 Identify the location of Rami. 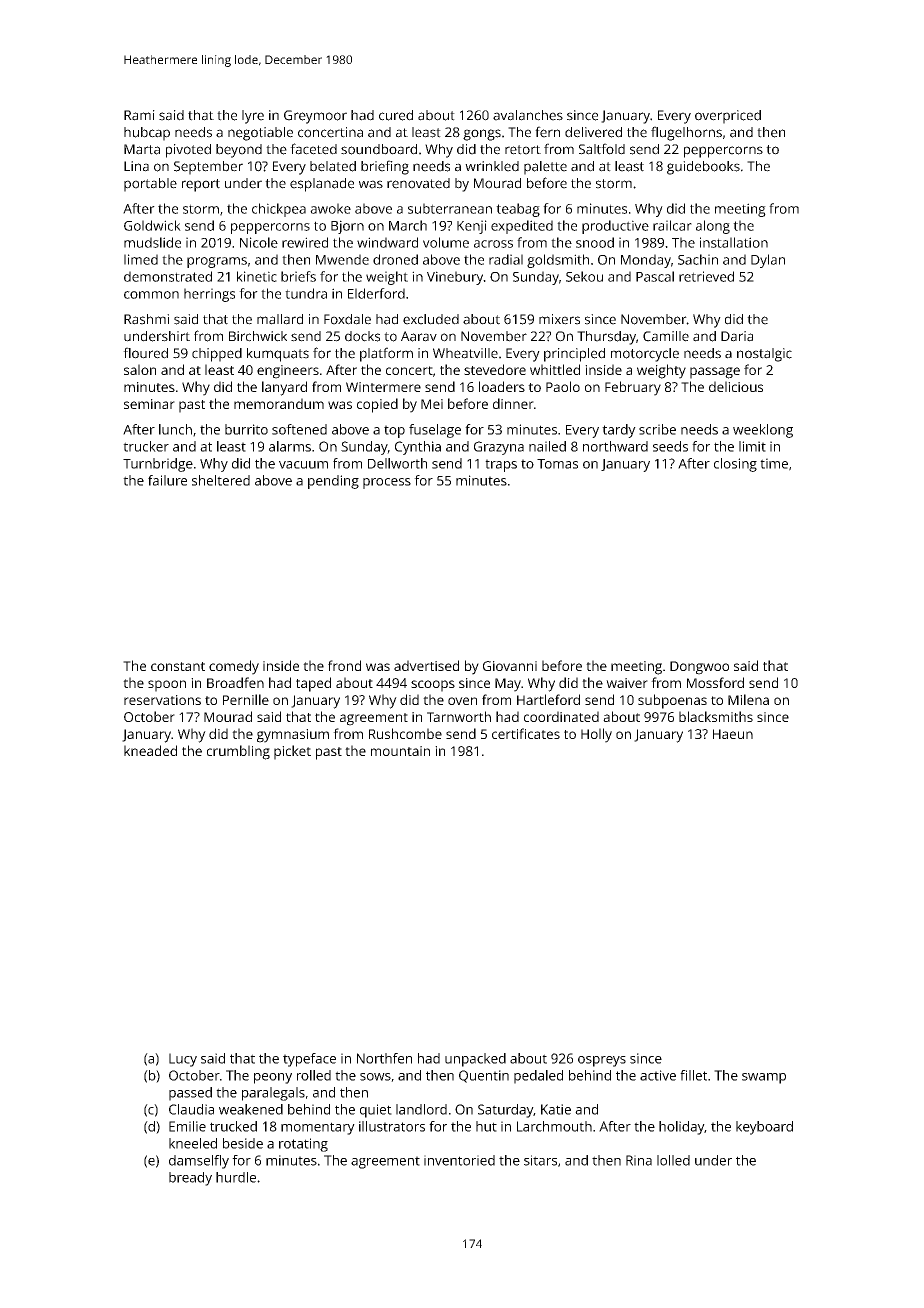
(139, 115).
